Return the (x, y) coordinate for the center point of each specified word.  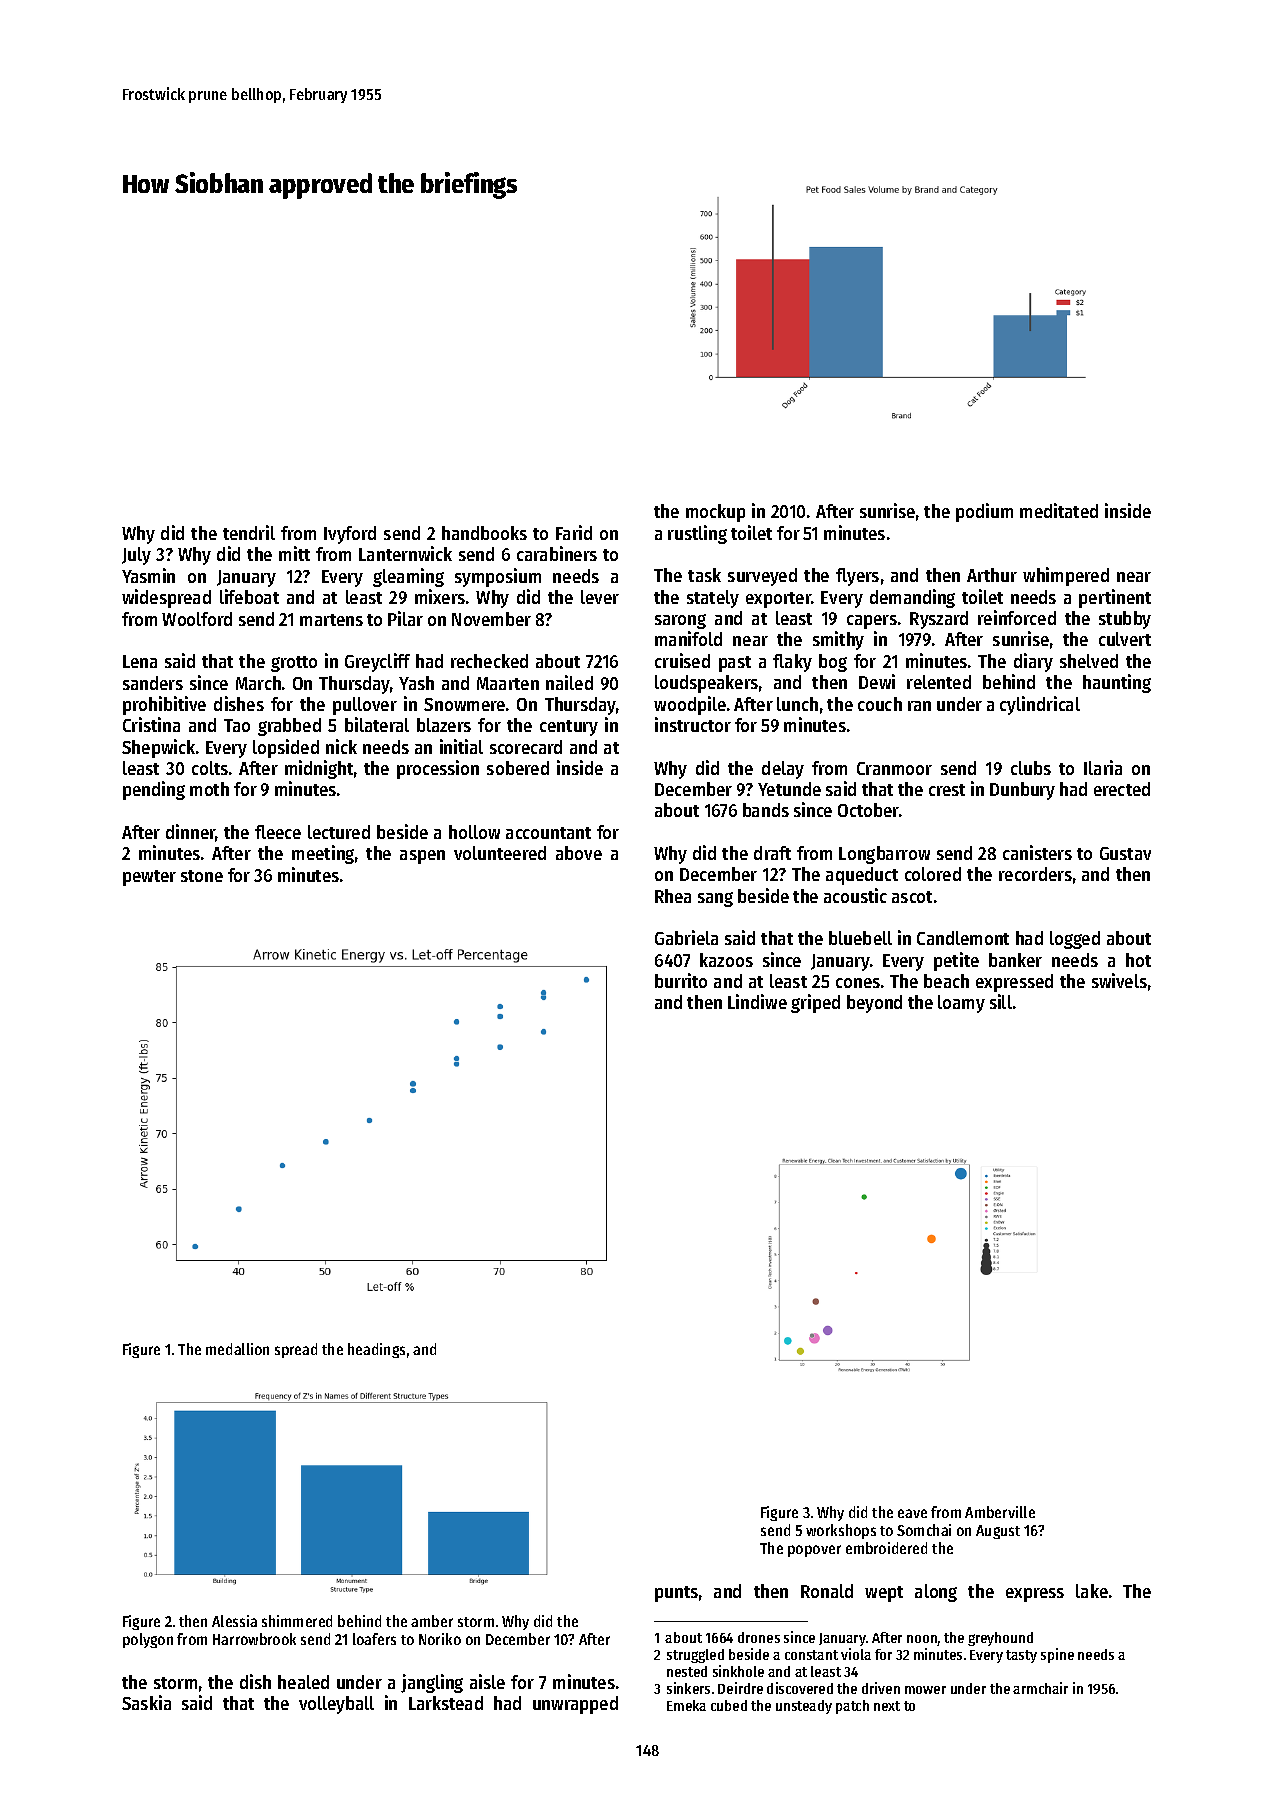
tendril (249, 532)
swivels (1119, 980)
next (887, 1706)
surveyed (762, 577)
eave (912, 1513)
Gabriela (686, 937)
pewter (149, 878)
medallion (237, 1349)
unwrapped (575, 1705)
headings (376, 1350)
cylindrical (1040, 705)
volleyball (336, 1705)
